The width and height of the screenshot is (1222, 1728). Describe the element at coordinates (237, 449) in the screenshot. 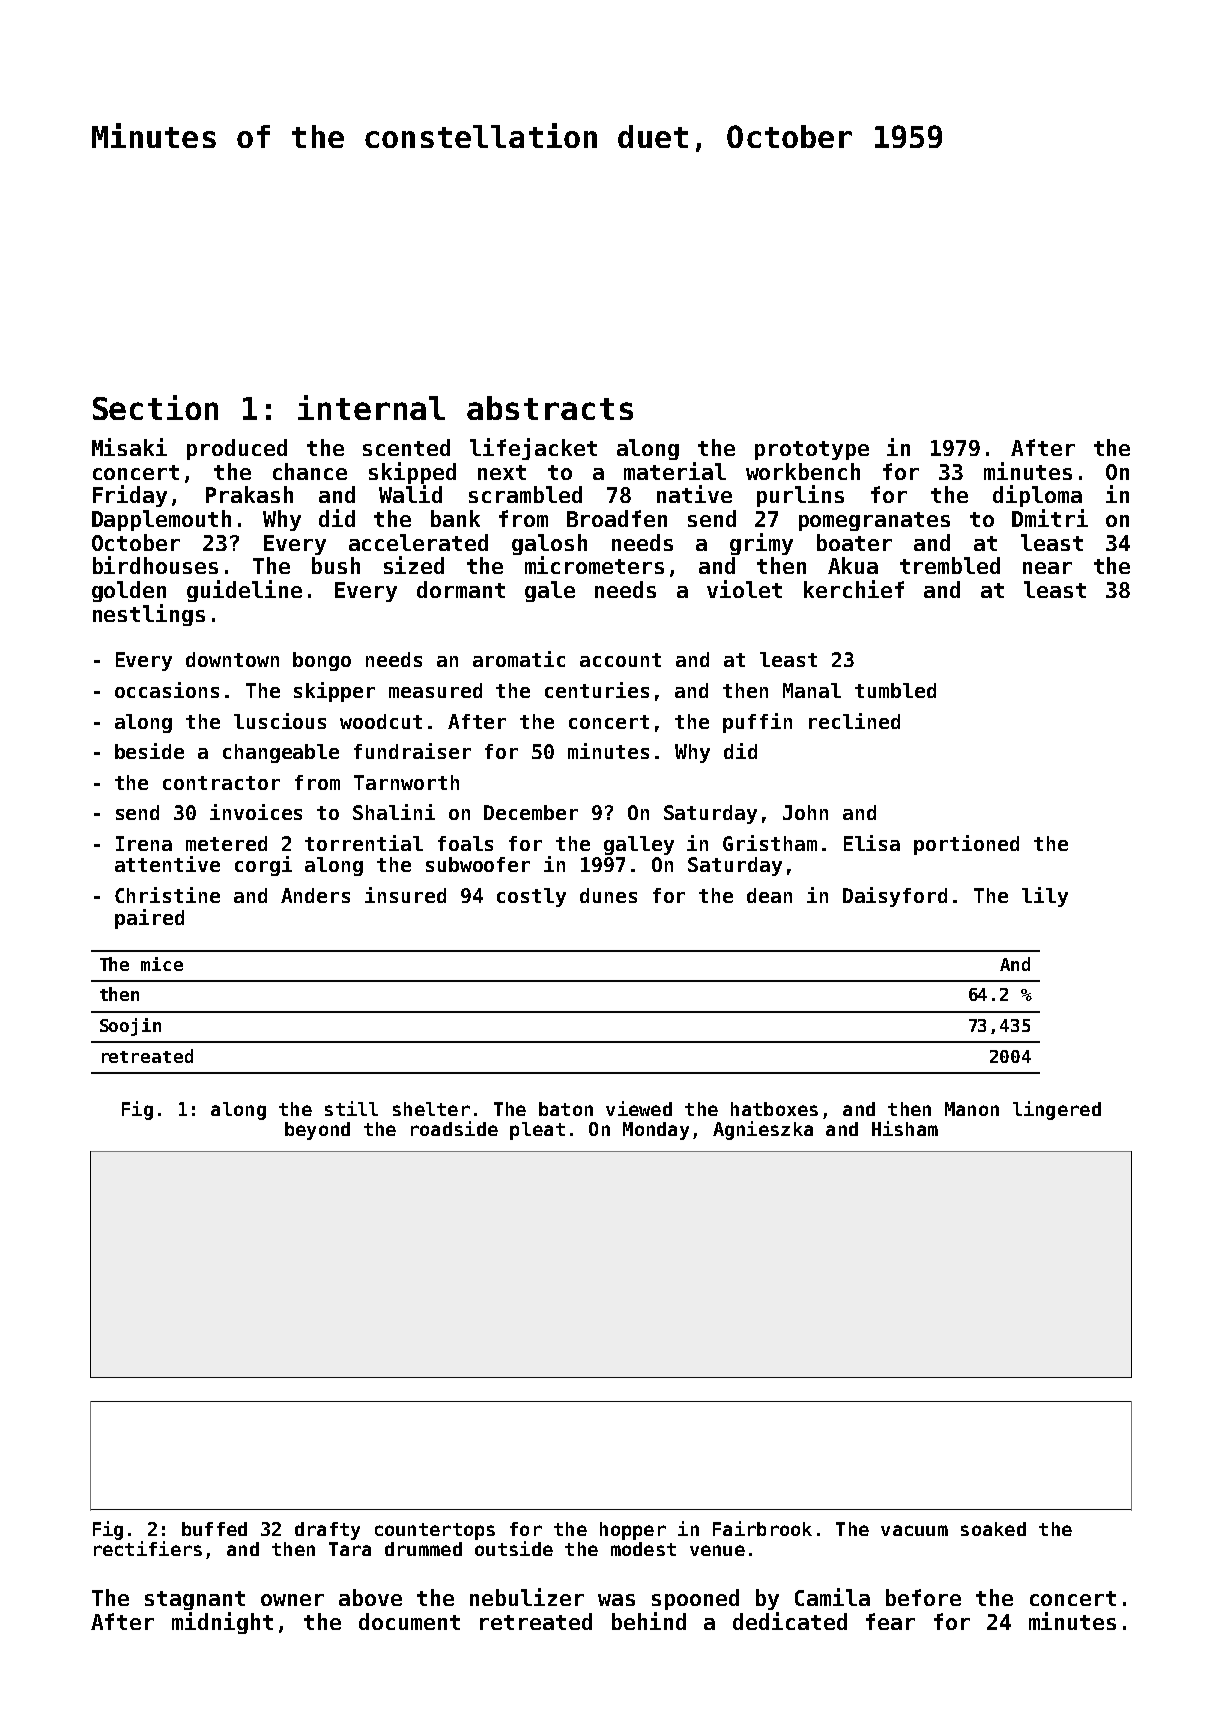

I see `produced` at that location.
